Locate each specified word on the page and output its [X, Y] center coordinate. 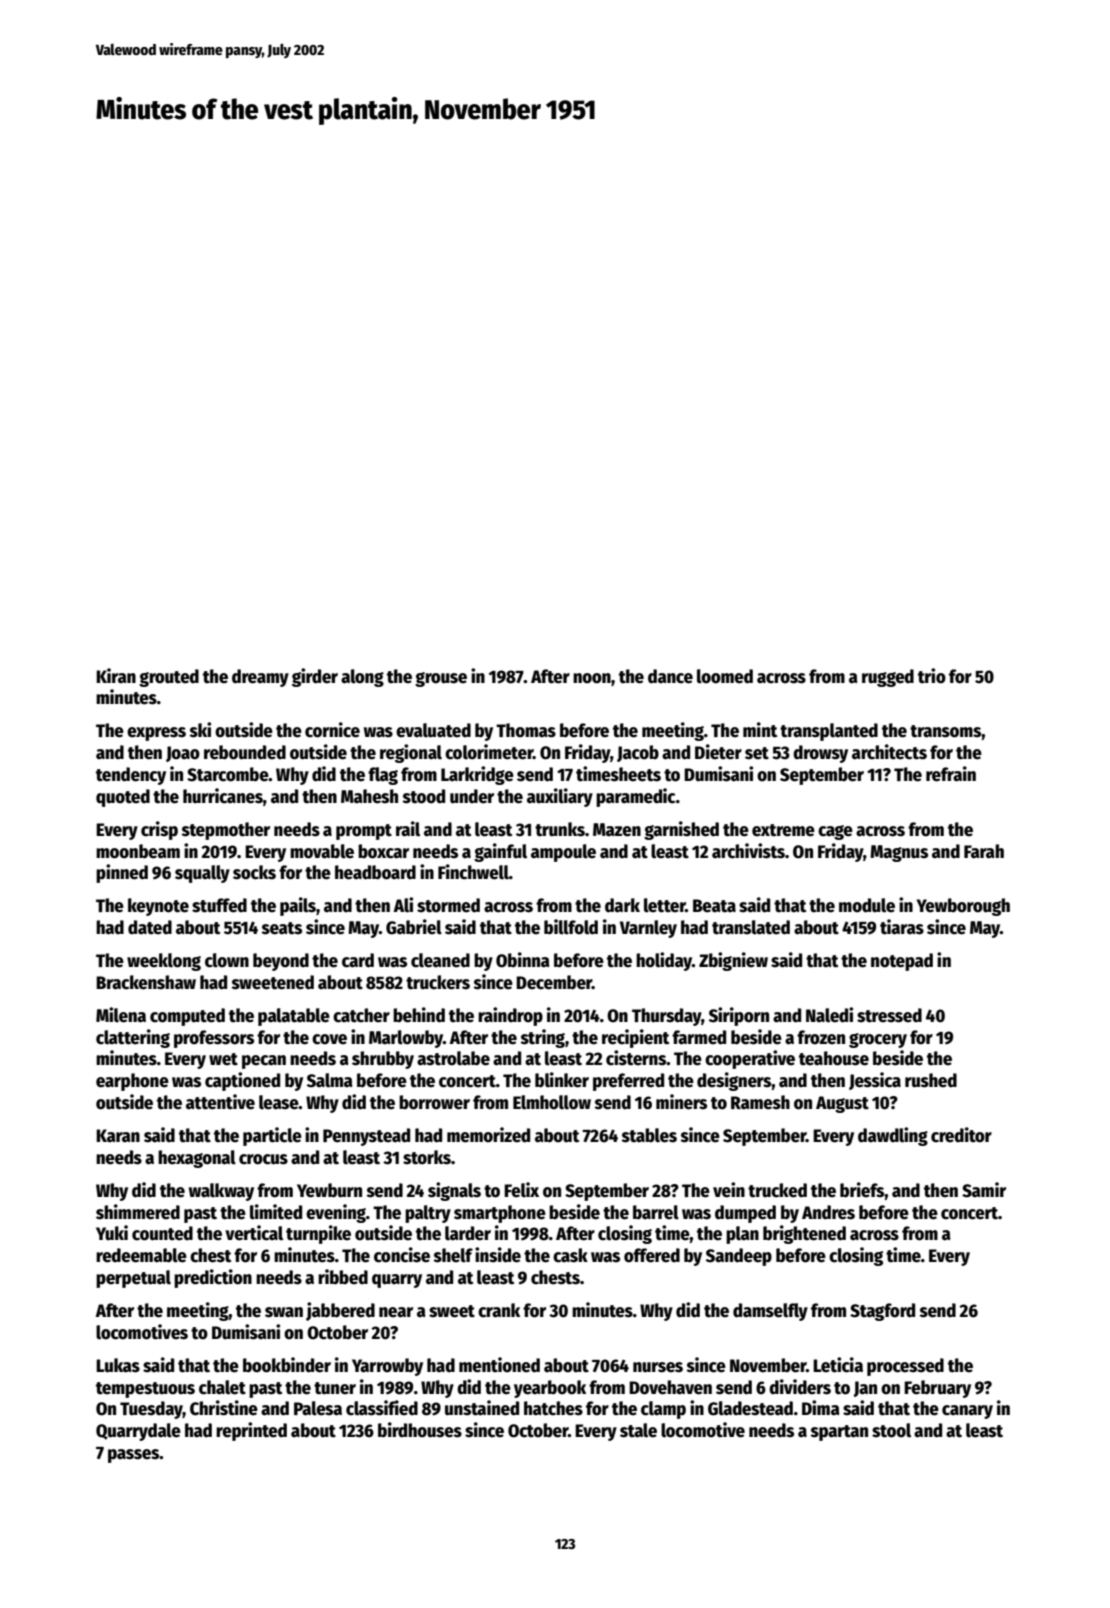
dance [670, 676]
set [757, 753]
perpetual [133, 1279]
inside [498, 1255]
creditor [961, 1135]
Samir [984, 1190]
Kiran [116, 676]
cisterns [636, 1058]
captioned [242, 1081]
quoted [123, 798]
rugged [888, 678]
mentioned [499, 1365]
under [472, 796]
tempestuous [145, 1390]
